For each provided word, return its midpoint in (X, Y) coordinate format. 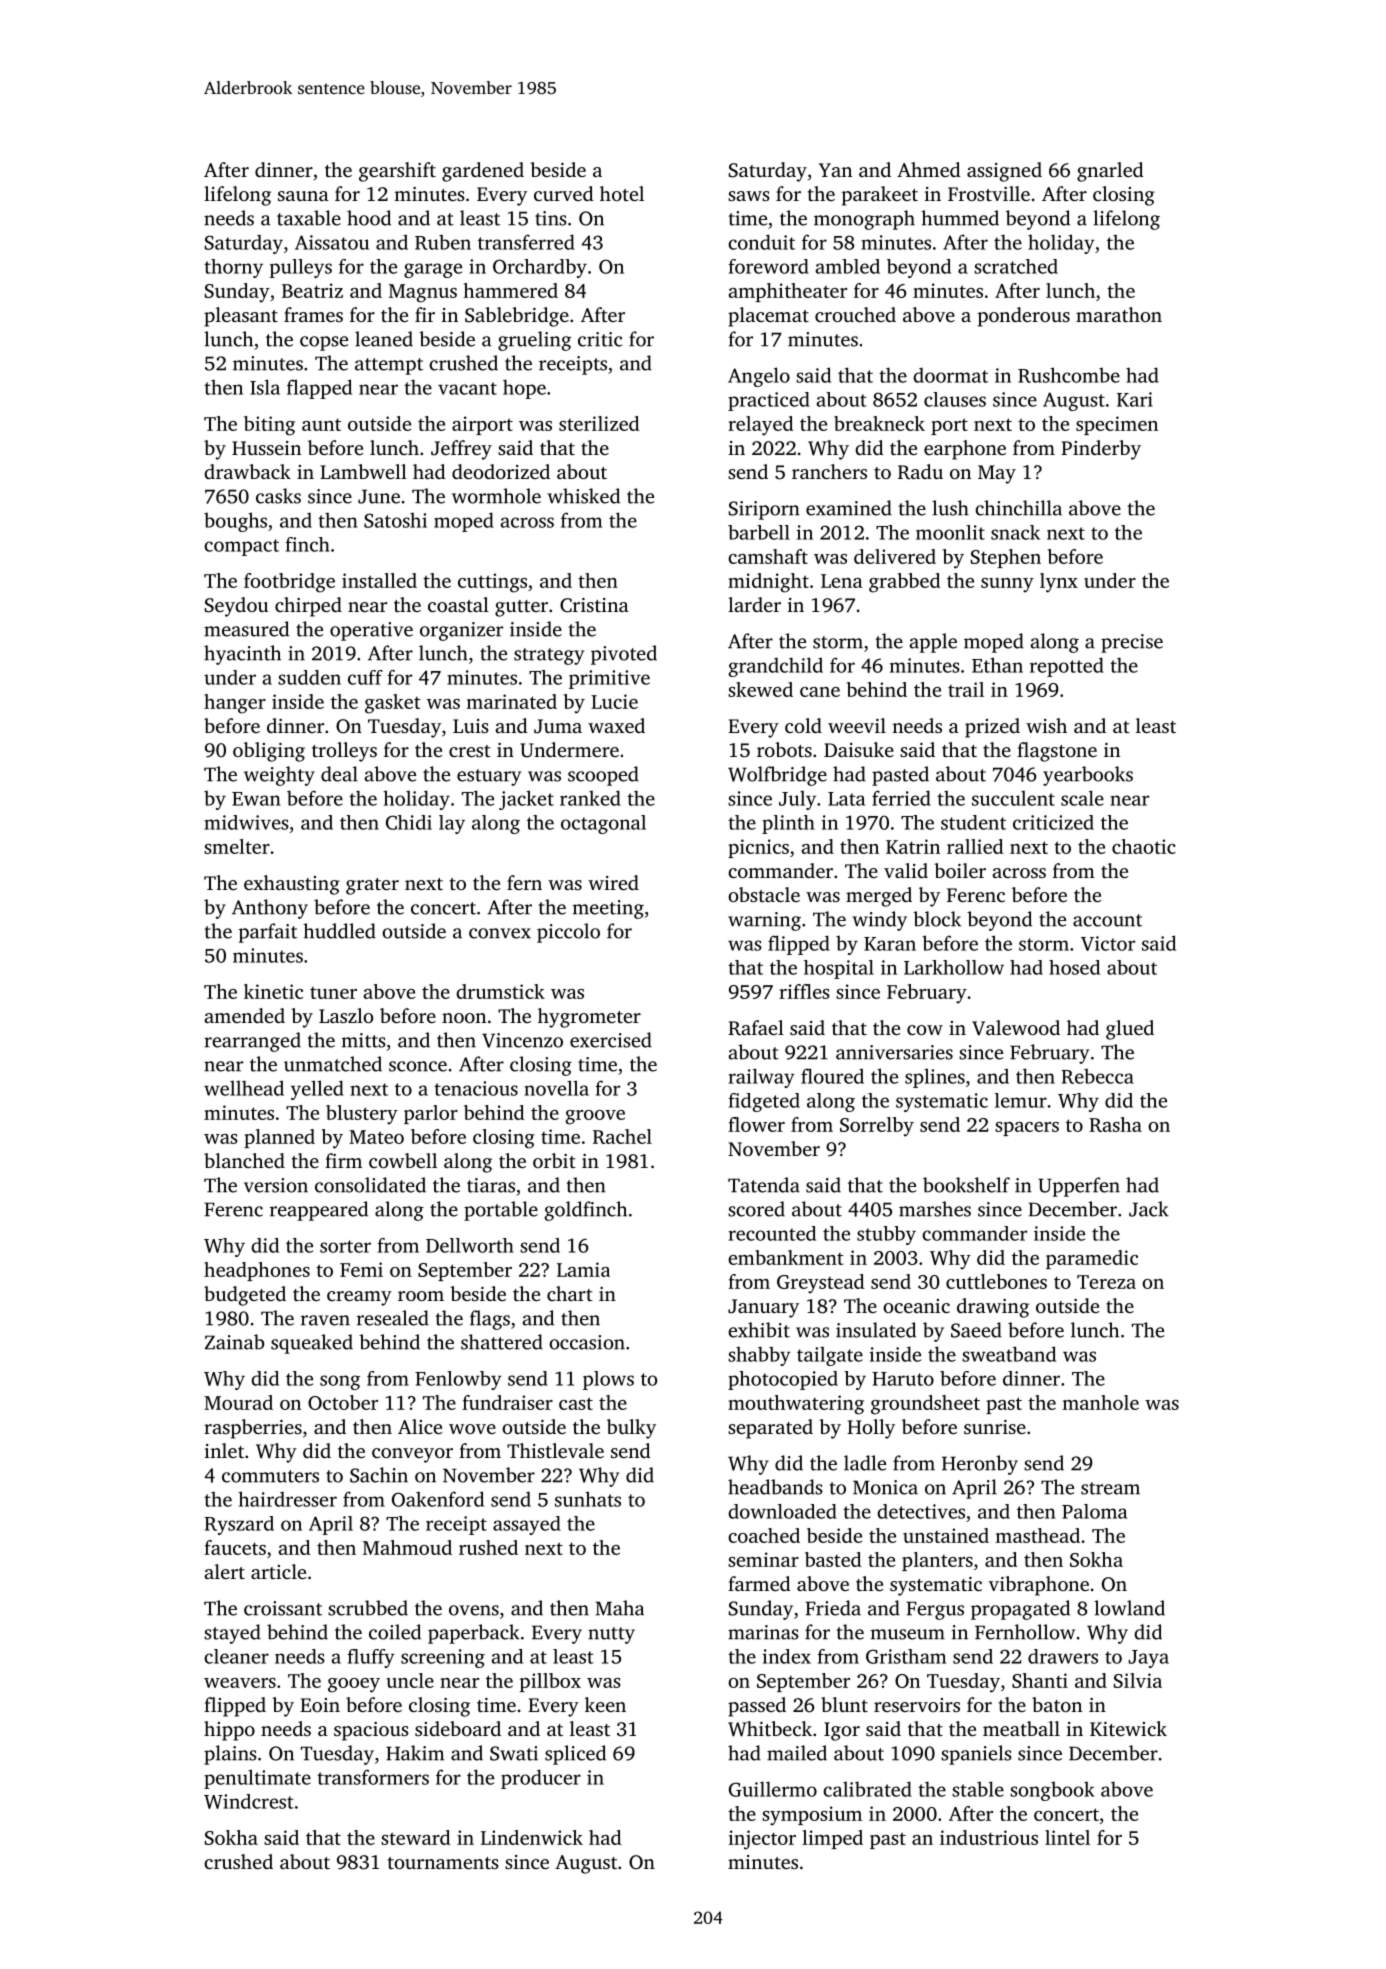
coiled (395, 1632)
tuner (333, 993)
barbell (759, 532)
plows (608, 1380)
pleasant (241, 317)
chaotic (1144, 846)
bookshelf (966, 1185)
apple (933, 643)
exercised (611, 1040)
